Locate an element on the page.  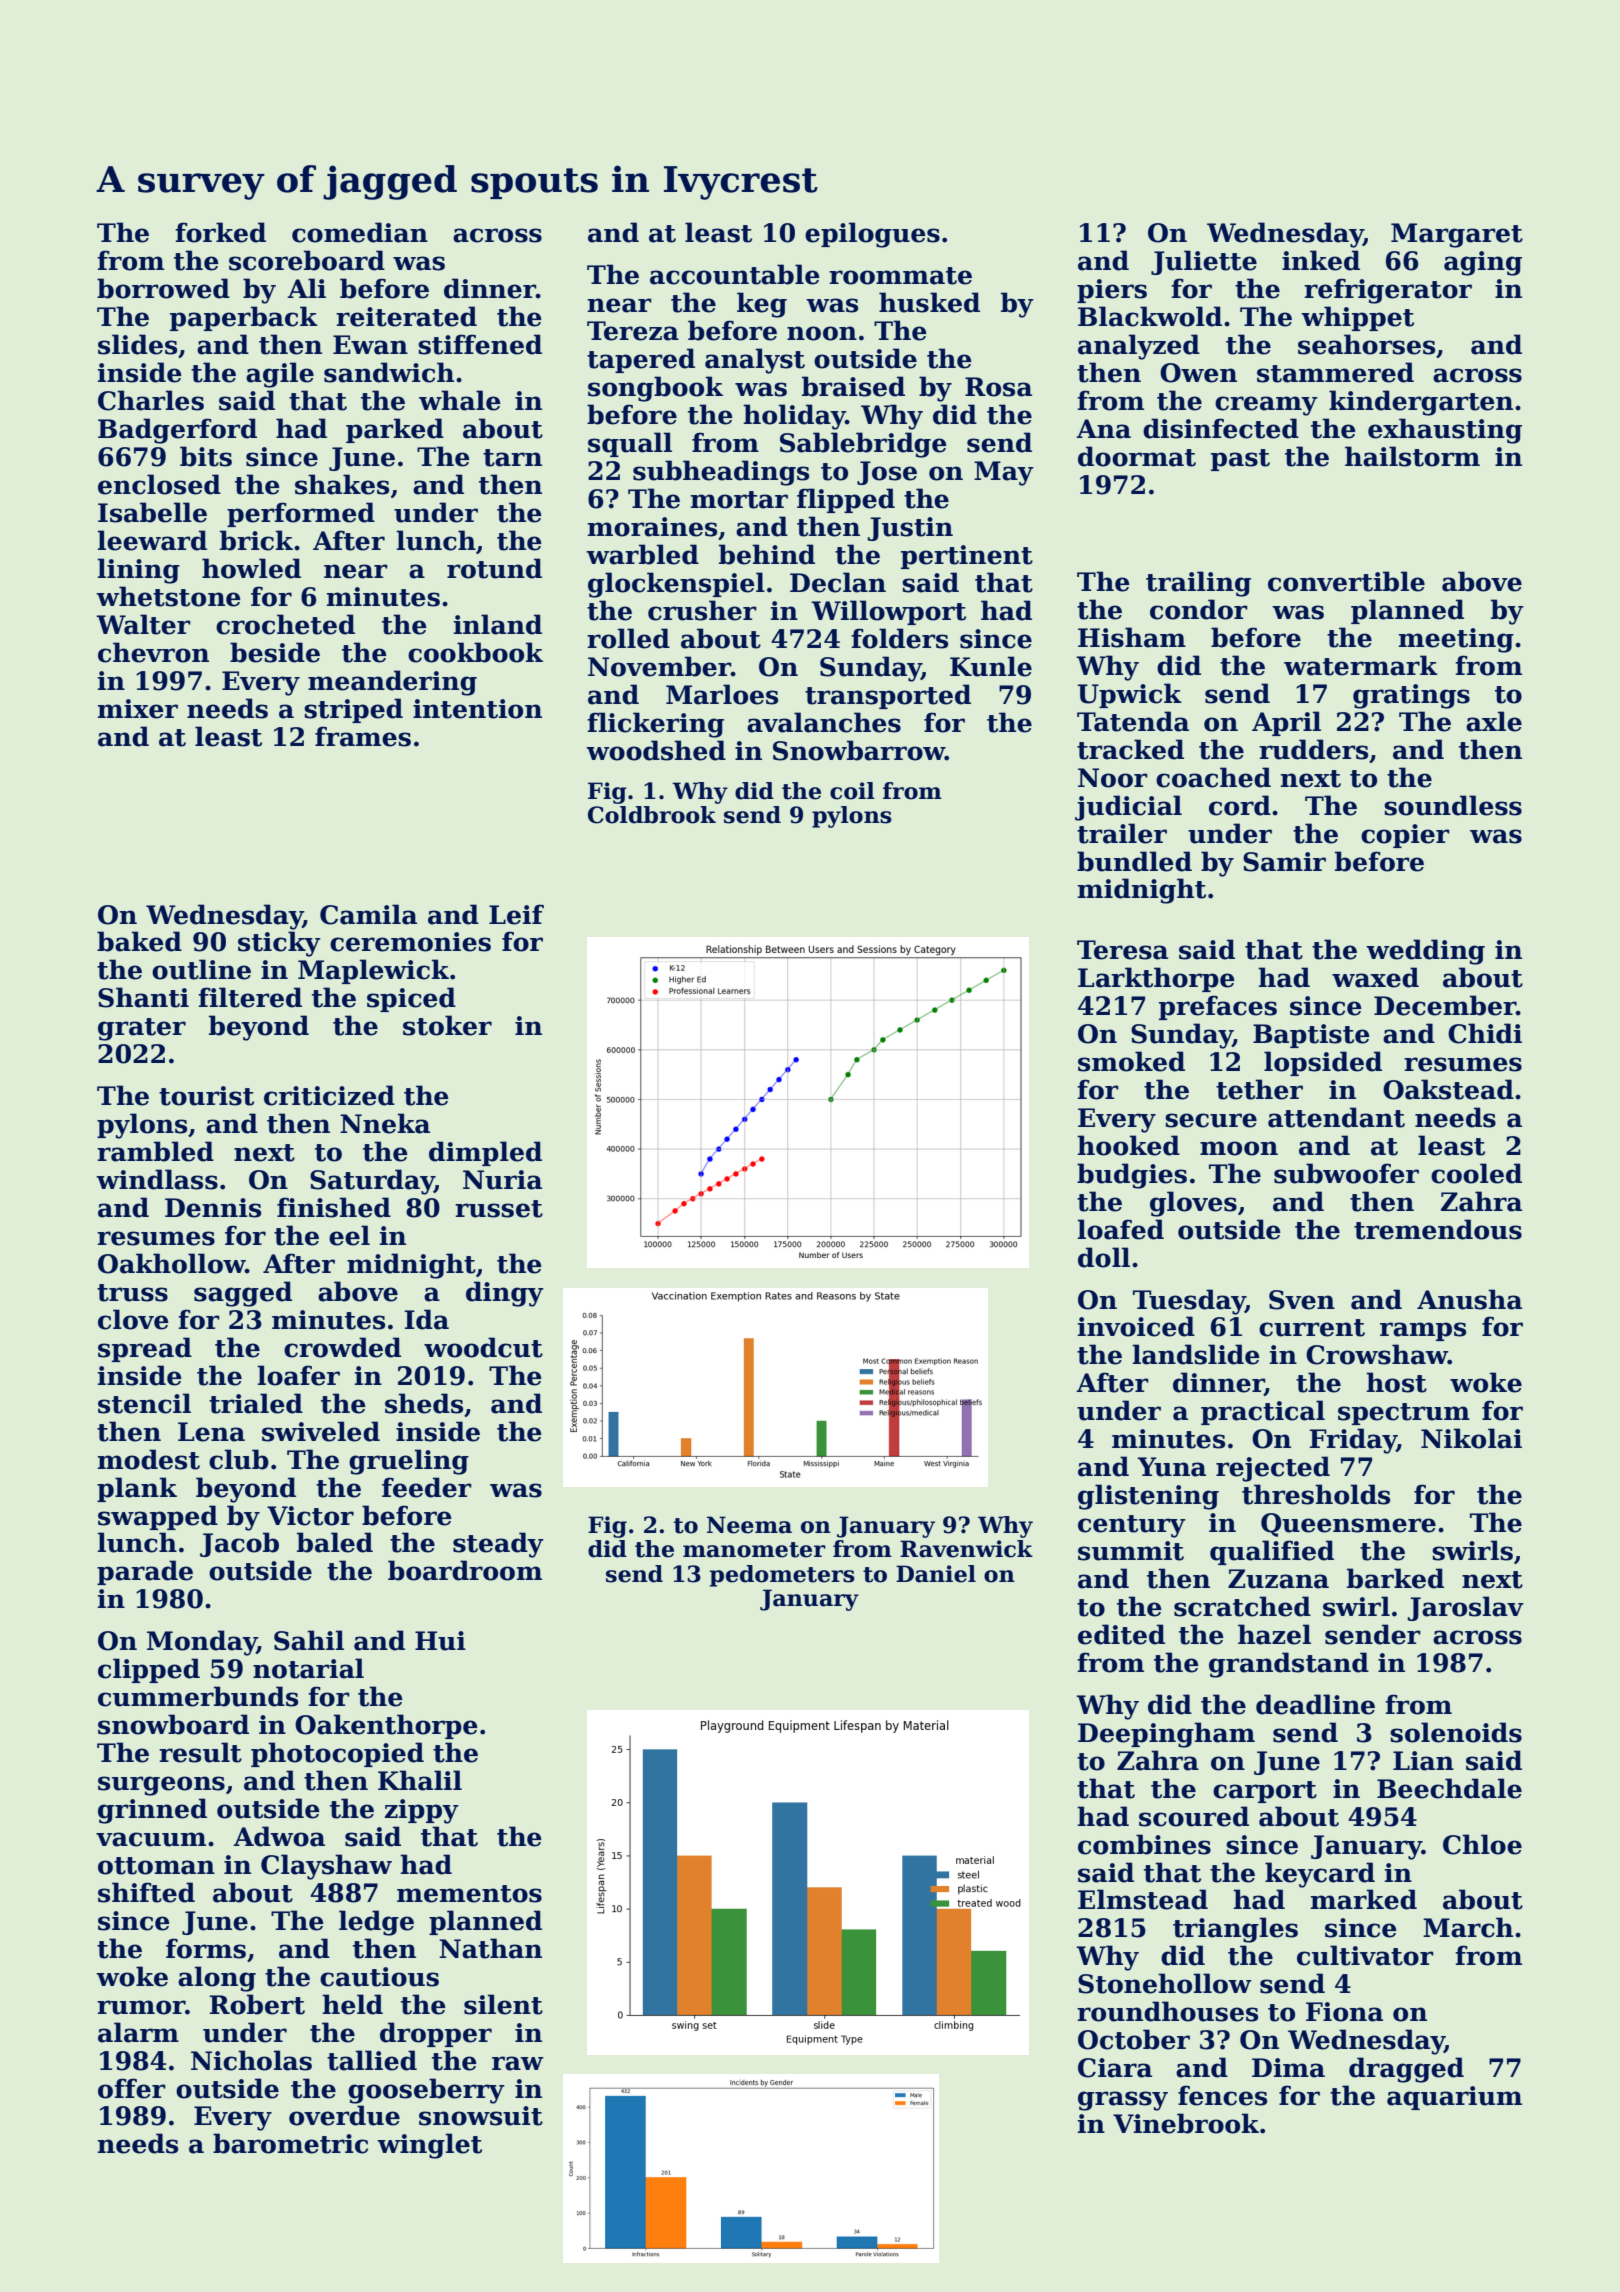
Margaret is located at coordinates (1457, 235).
